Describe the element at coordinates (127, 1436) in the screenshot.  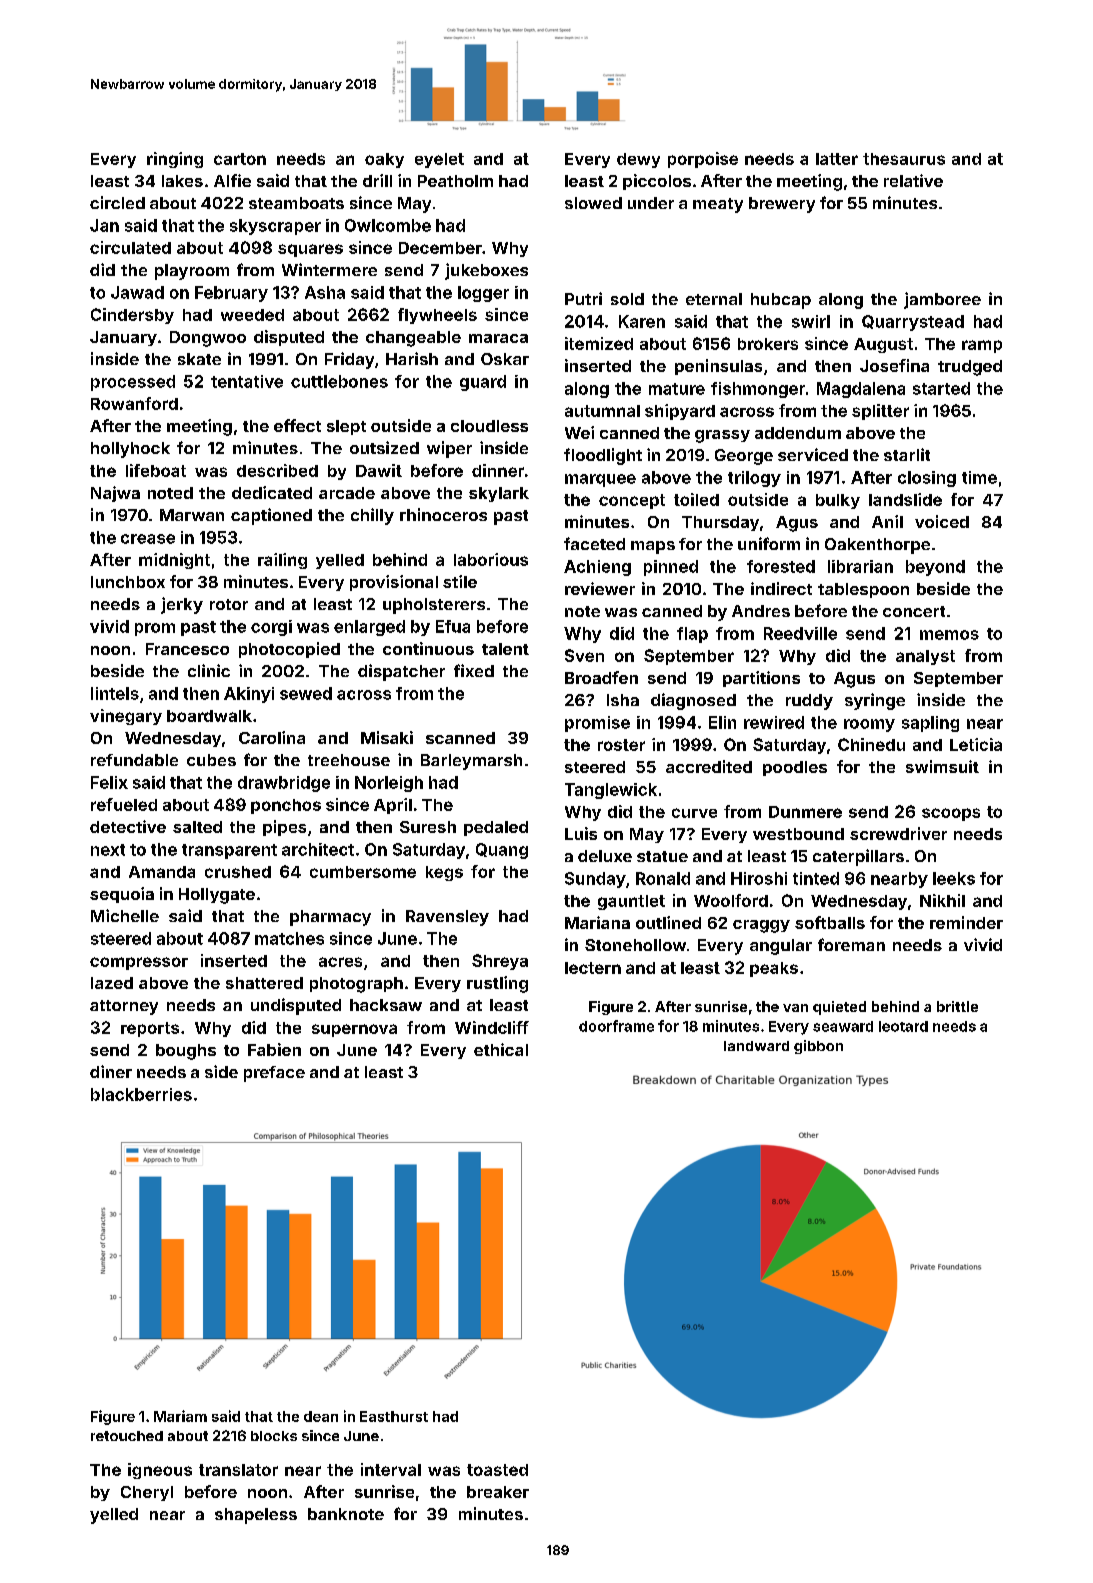
I see `retouched` at that location.
